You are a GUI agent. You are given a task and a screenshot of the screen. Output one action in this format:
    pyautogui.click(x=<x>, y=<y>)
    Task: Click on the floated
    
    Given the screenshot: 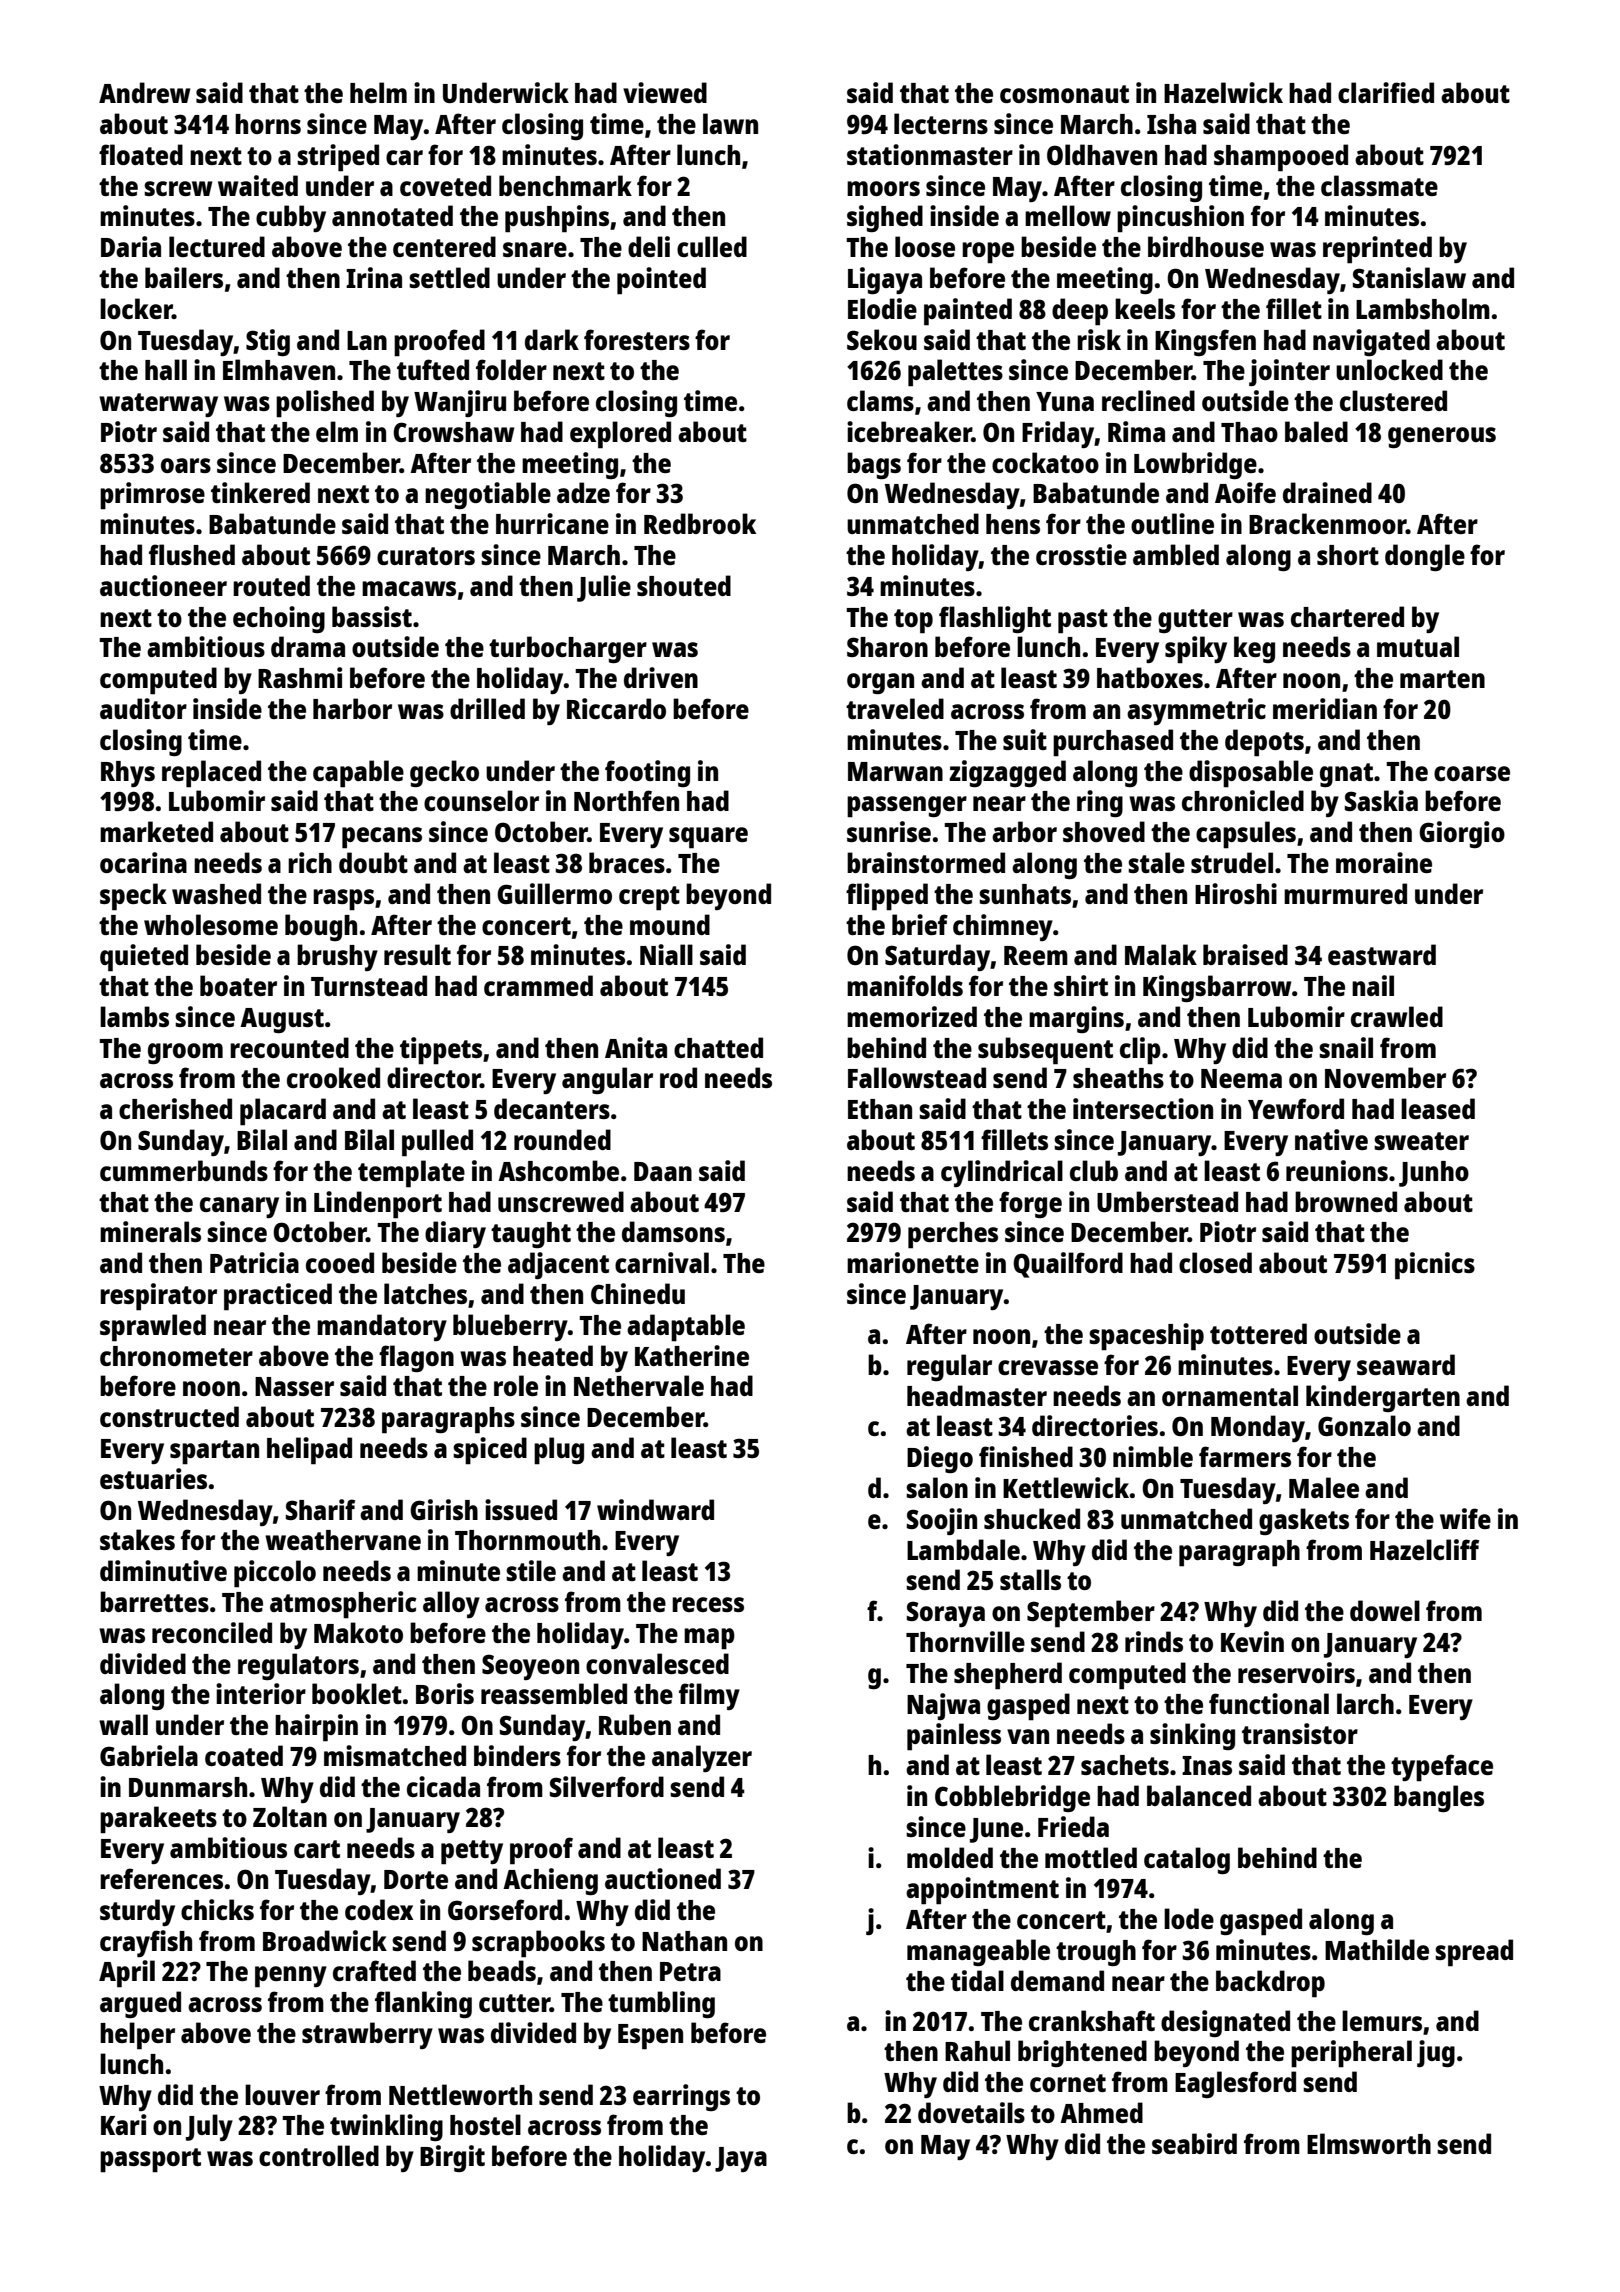 What is the action you would take?
    pyautogui.click(x=141, y=154)
